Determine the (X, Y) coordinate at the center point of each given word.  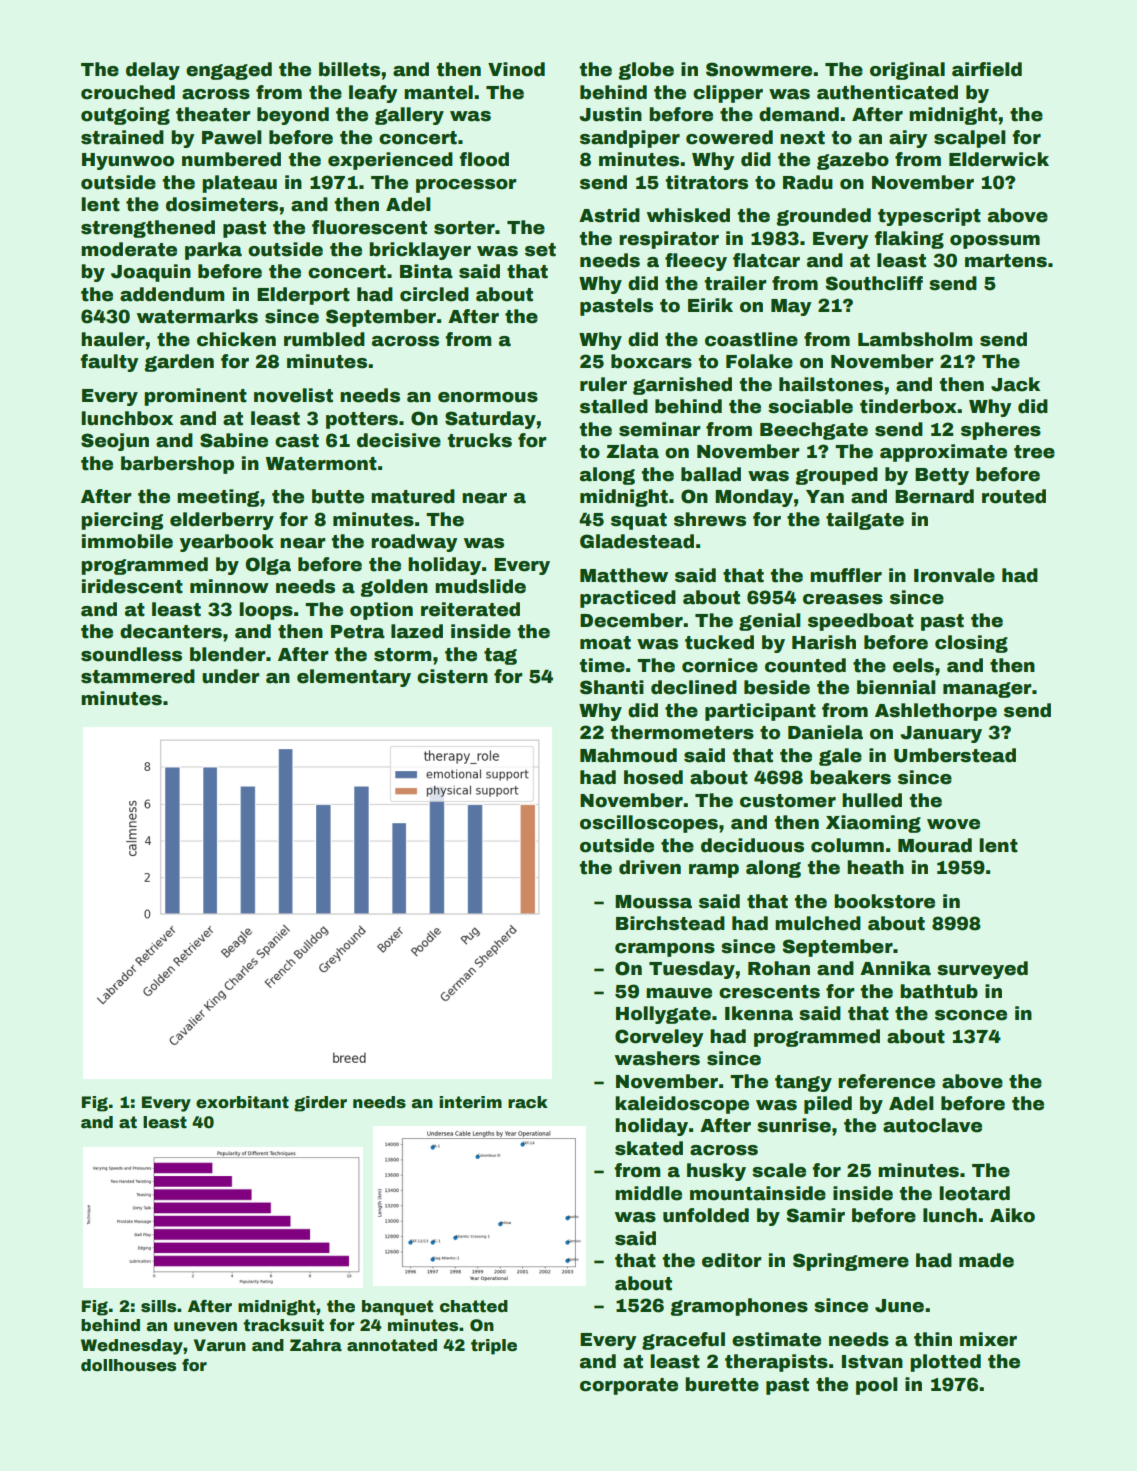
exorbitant (242, 1102)
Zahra (316, 1345)
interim (470, 1102)
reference (886, 1081)
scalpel (970, 139)
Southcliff (874, 283)
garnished (682, 386)
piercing (122, 521)
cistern (452, 676)
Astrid (609, 215)
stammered (138, 676)
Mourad (935, 845)
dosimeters (222, 204)
